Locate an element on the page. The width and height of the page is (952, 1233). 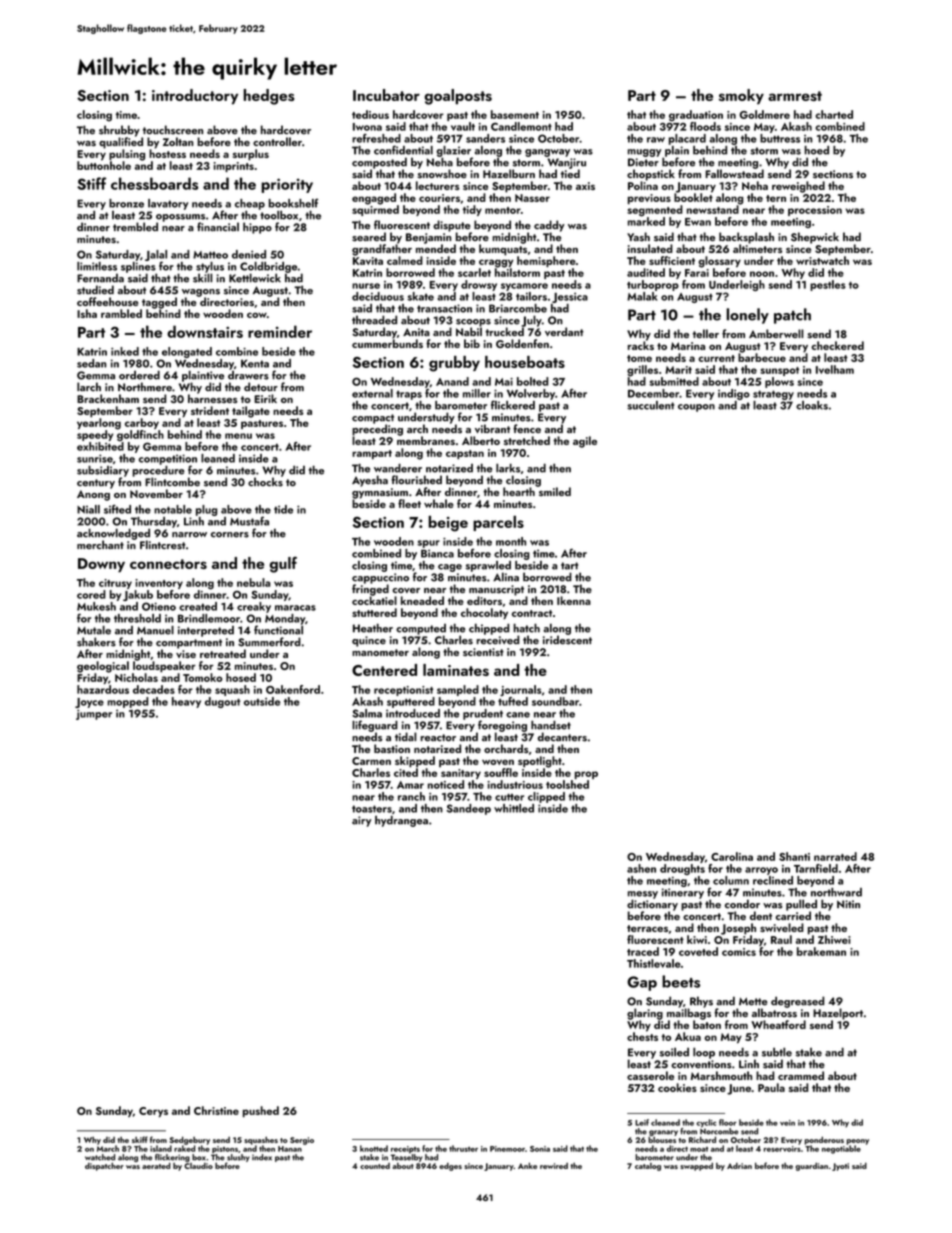
loudspeaker is located at coordinates (164, 667).
